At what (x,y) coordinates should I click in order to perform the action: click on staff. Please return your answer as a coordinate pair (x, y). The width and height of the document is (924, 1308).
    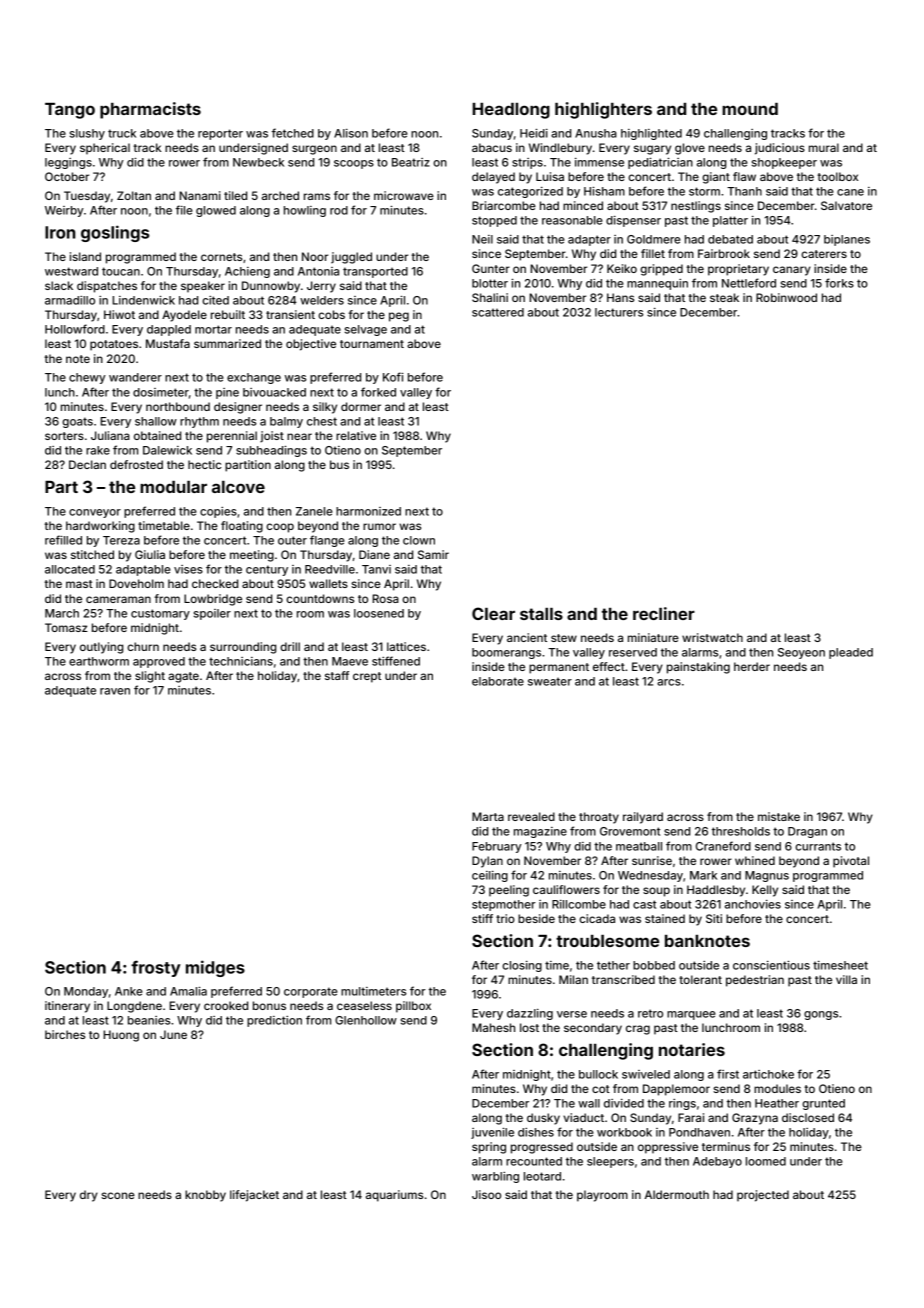
    Looking at the image, I should click on (337, 675).
